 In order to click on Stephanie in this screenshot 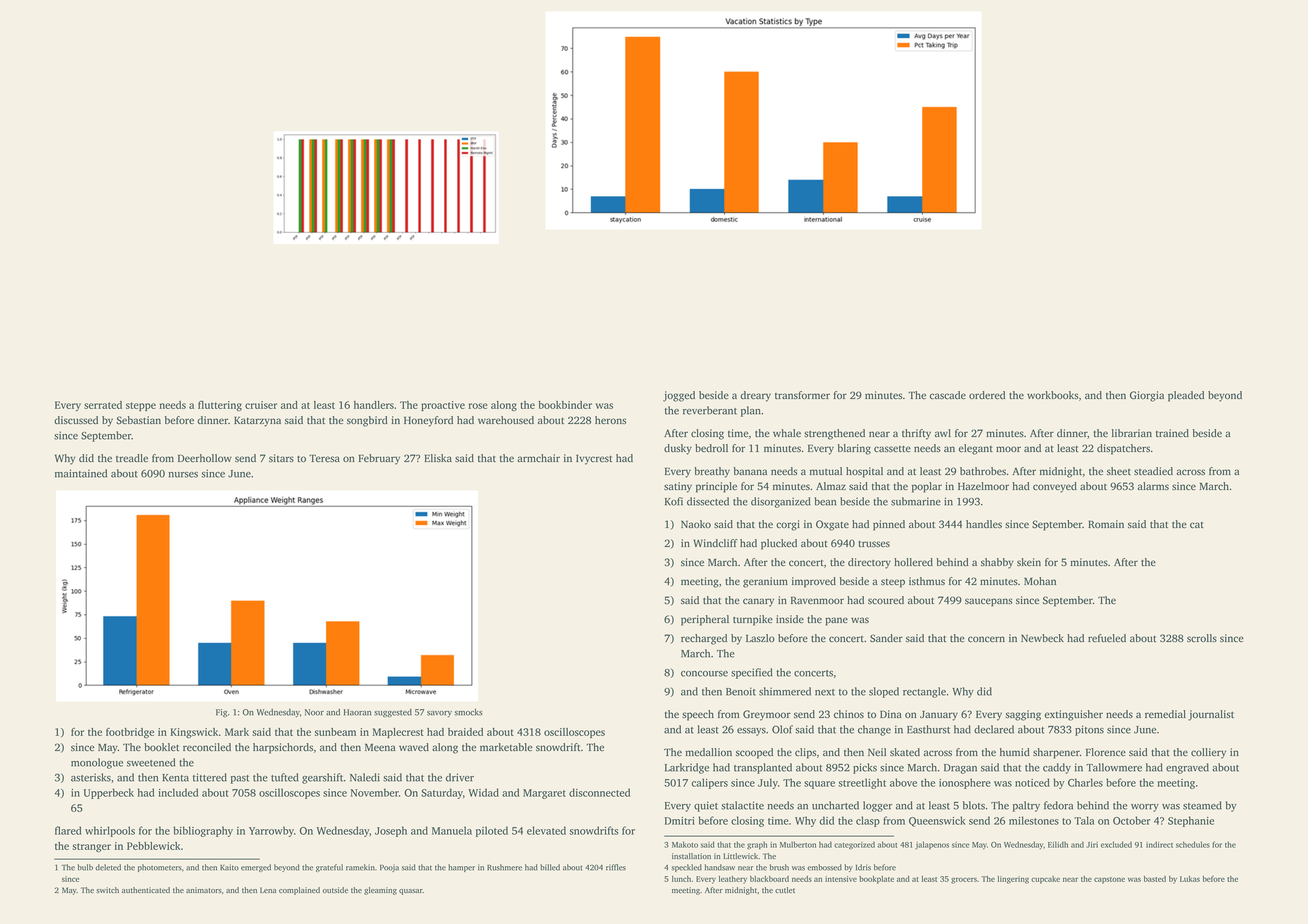, I will do `click(1191, 821)`.
